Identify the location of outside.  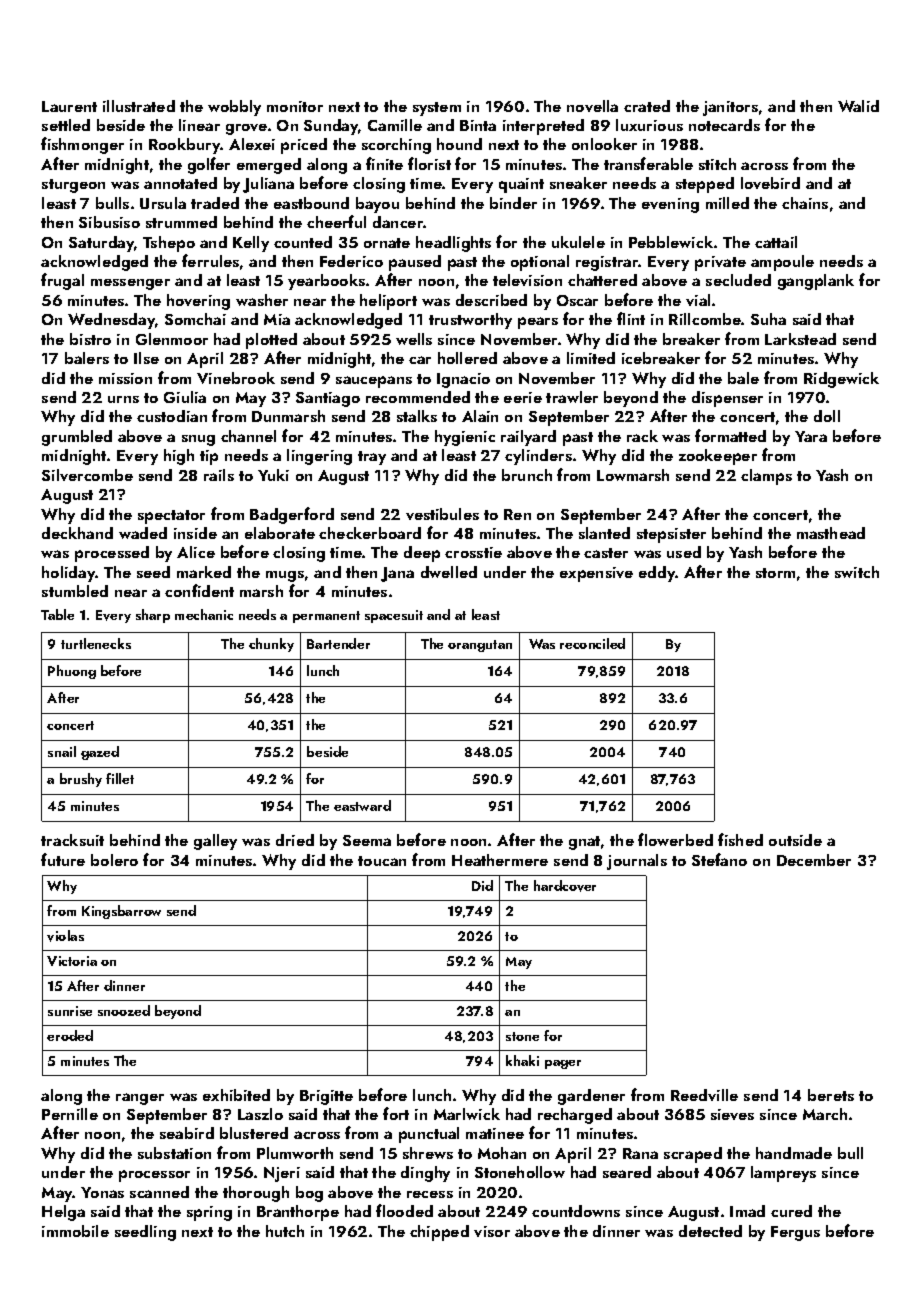
(795, 840).
